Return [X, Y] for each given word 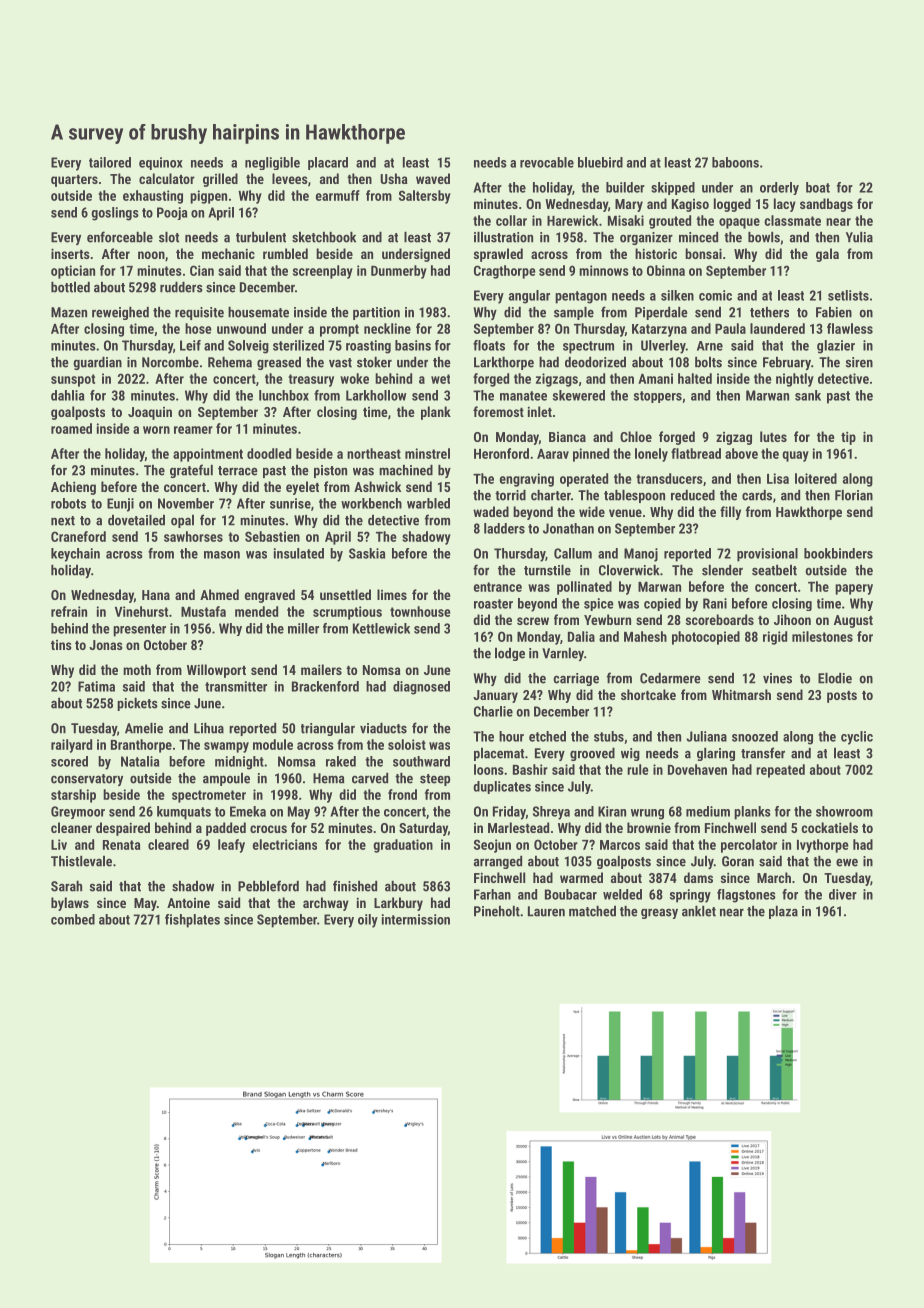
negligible [272, 163]
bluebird [600, 162]
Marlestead [518, 827]
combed [73, 919]
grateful [191, 471]
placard [328, 163]
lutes [773, 436]
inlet [540, 411]
